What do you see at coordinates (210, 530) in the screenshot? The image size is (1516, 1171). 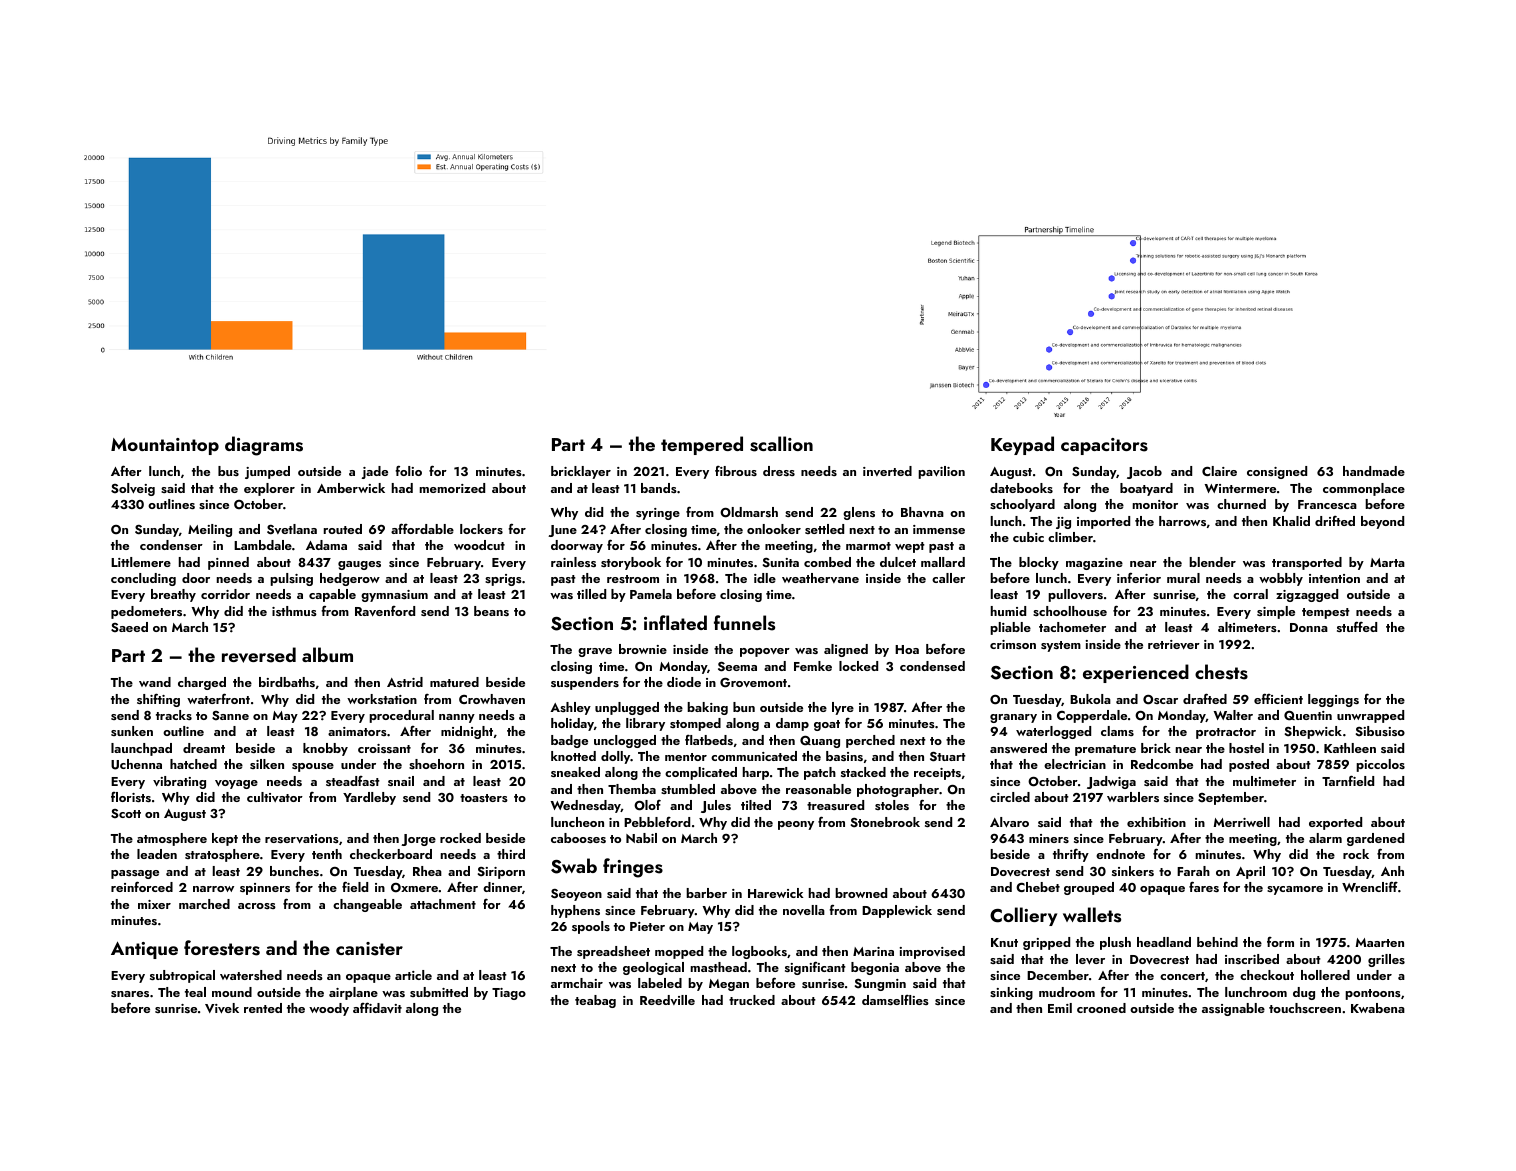 I see `Meiling` at bounding box center [210, 530].
